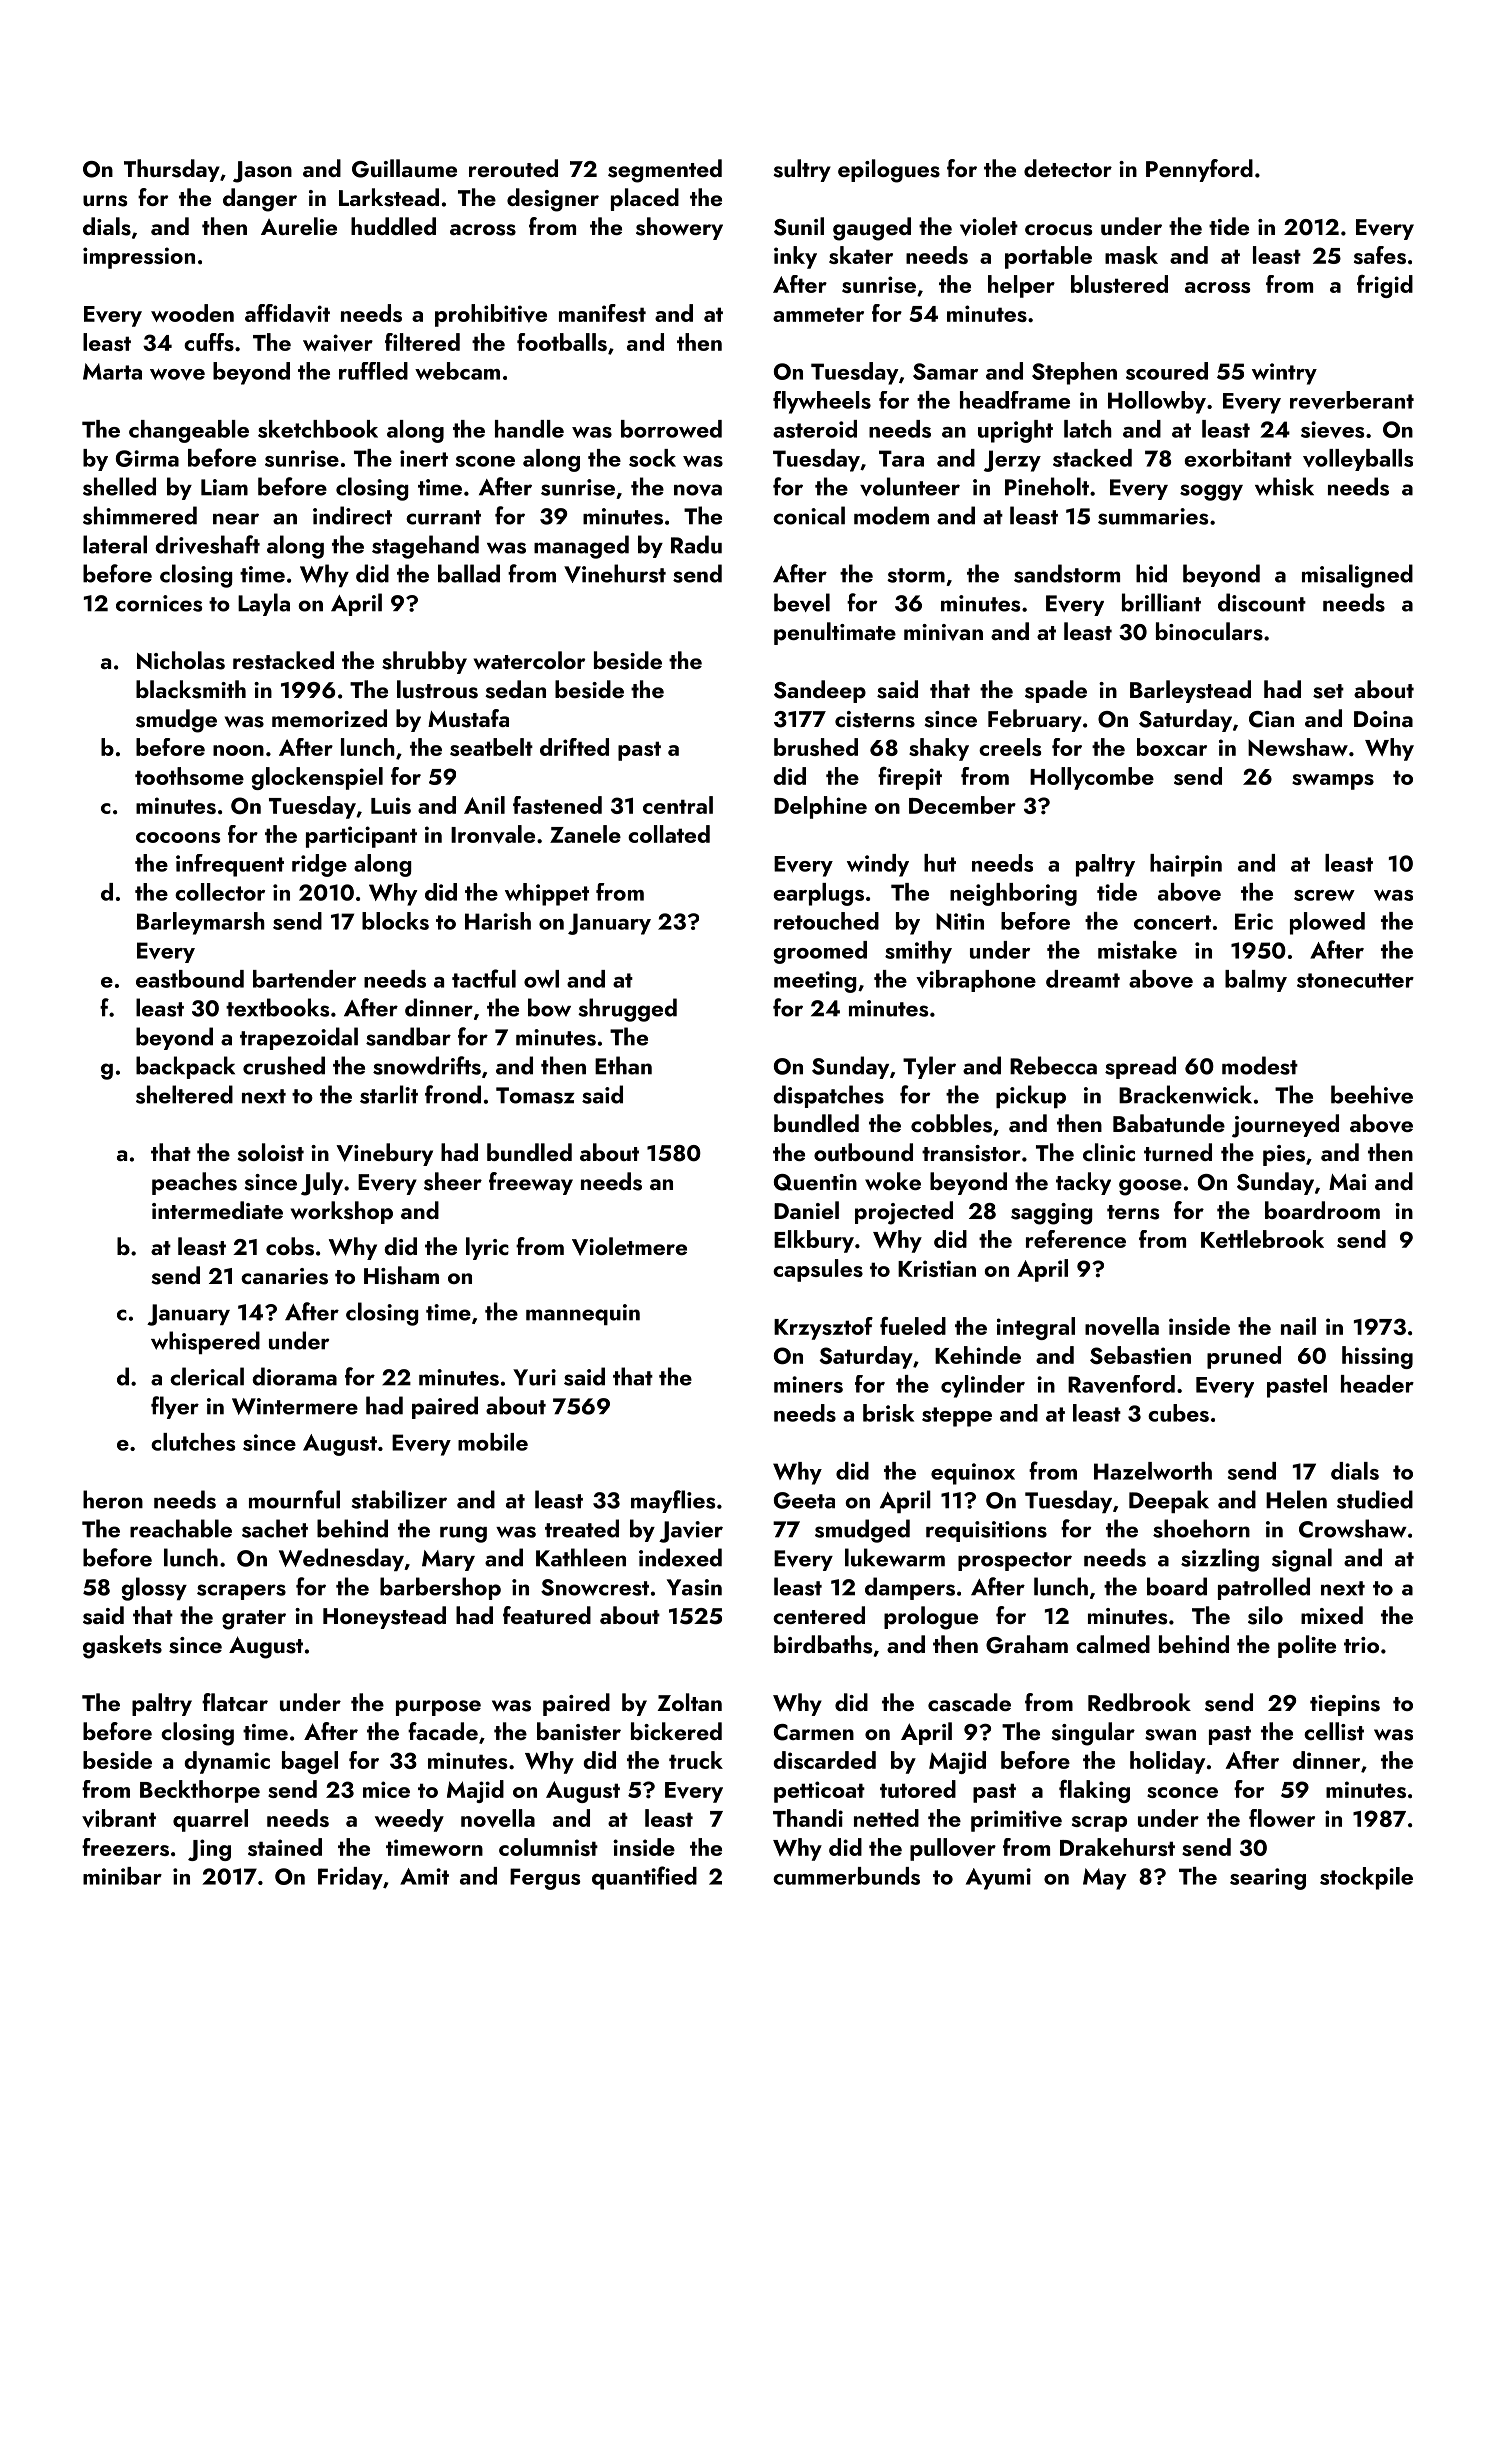 The height and width of the screenshot is (2464, 1496). Describe the element at coordinates (545, 1879) in the screenshot. I see `Fergus` at that location.
